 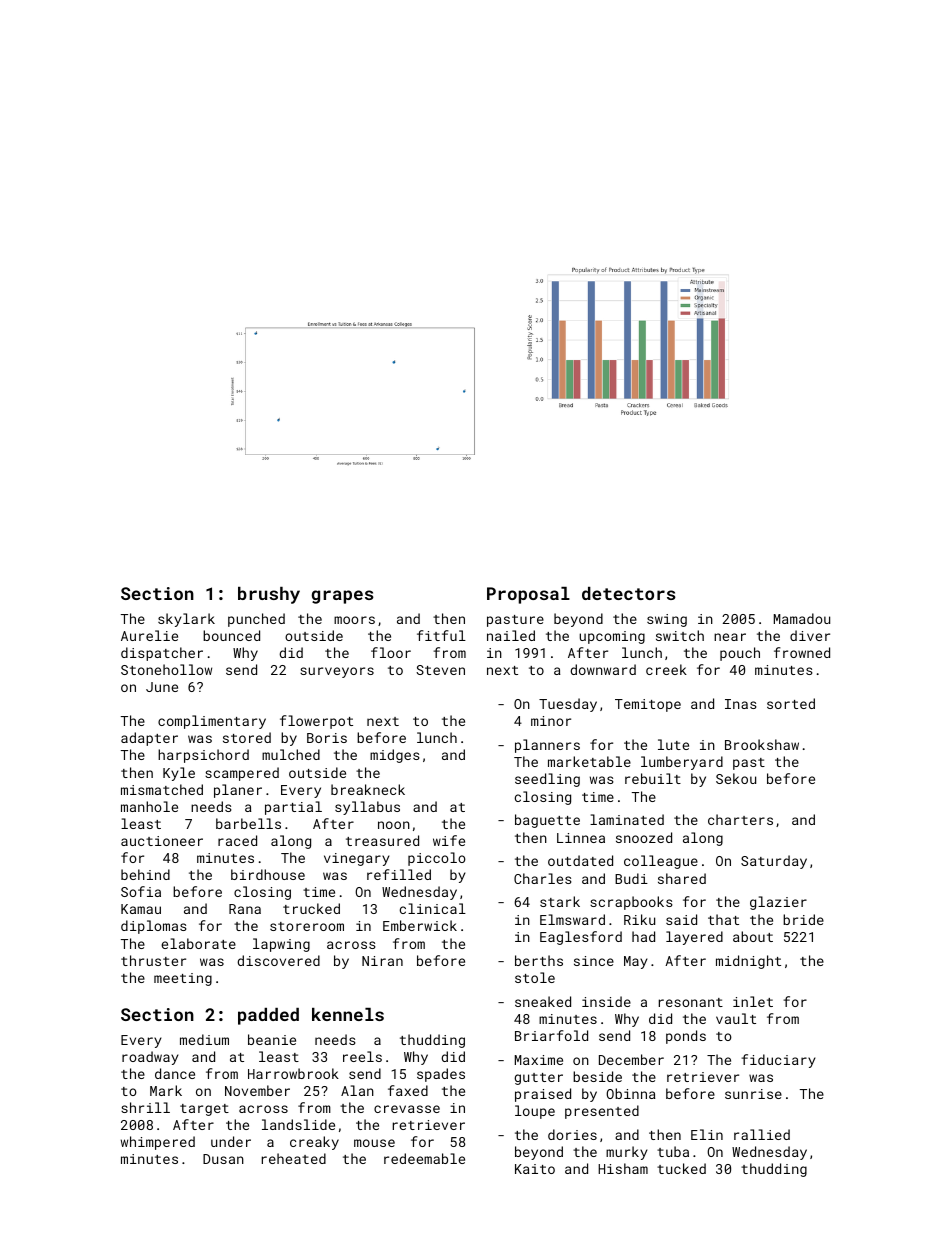 I want to click on whimpered, so click(x=158, y=1143).
